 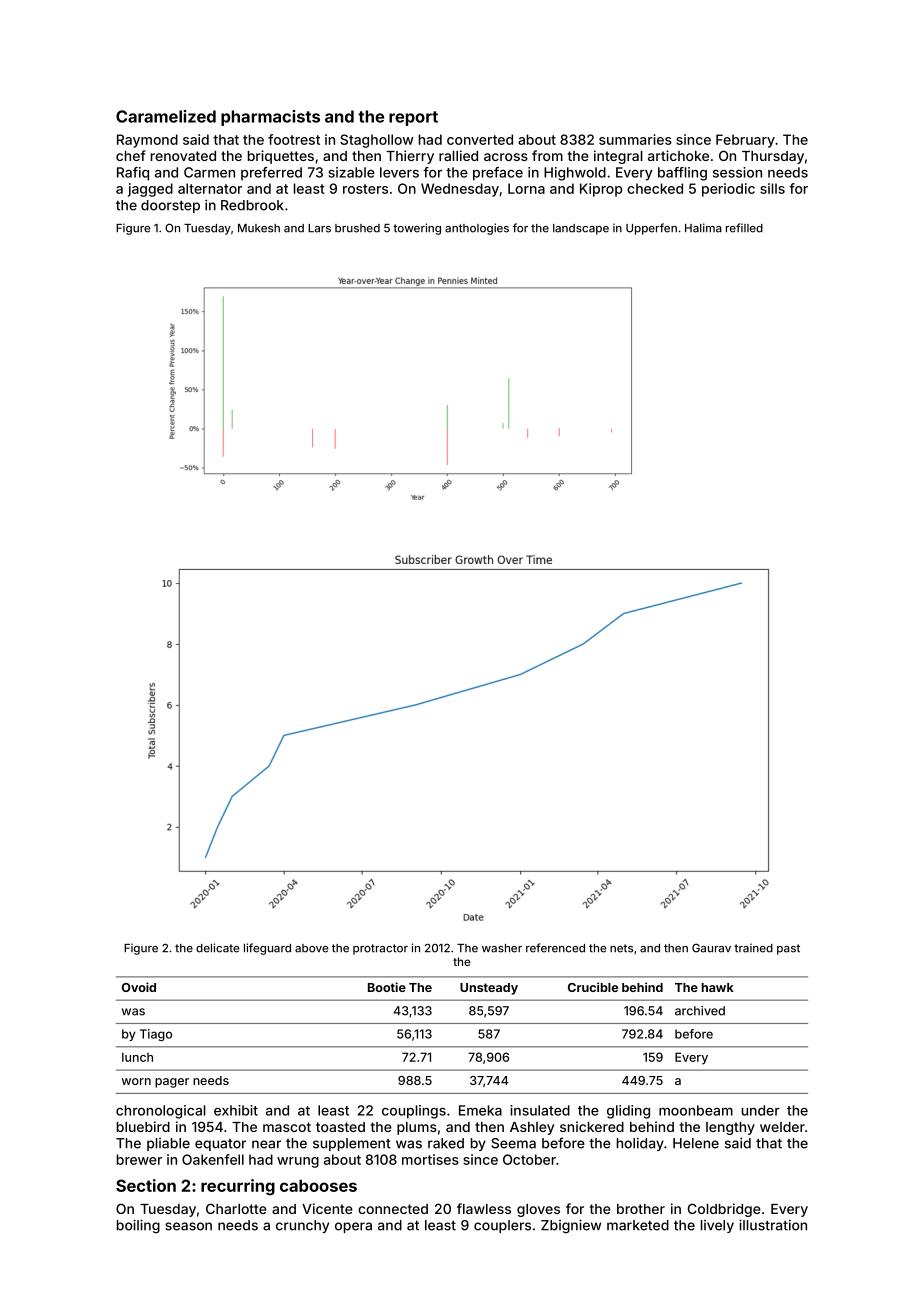 What do you see at coordinates (718, 987) in the screenshot?
I see `hawk` at bounding box center [718, 987].
